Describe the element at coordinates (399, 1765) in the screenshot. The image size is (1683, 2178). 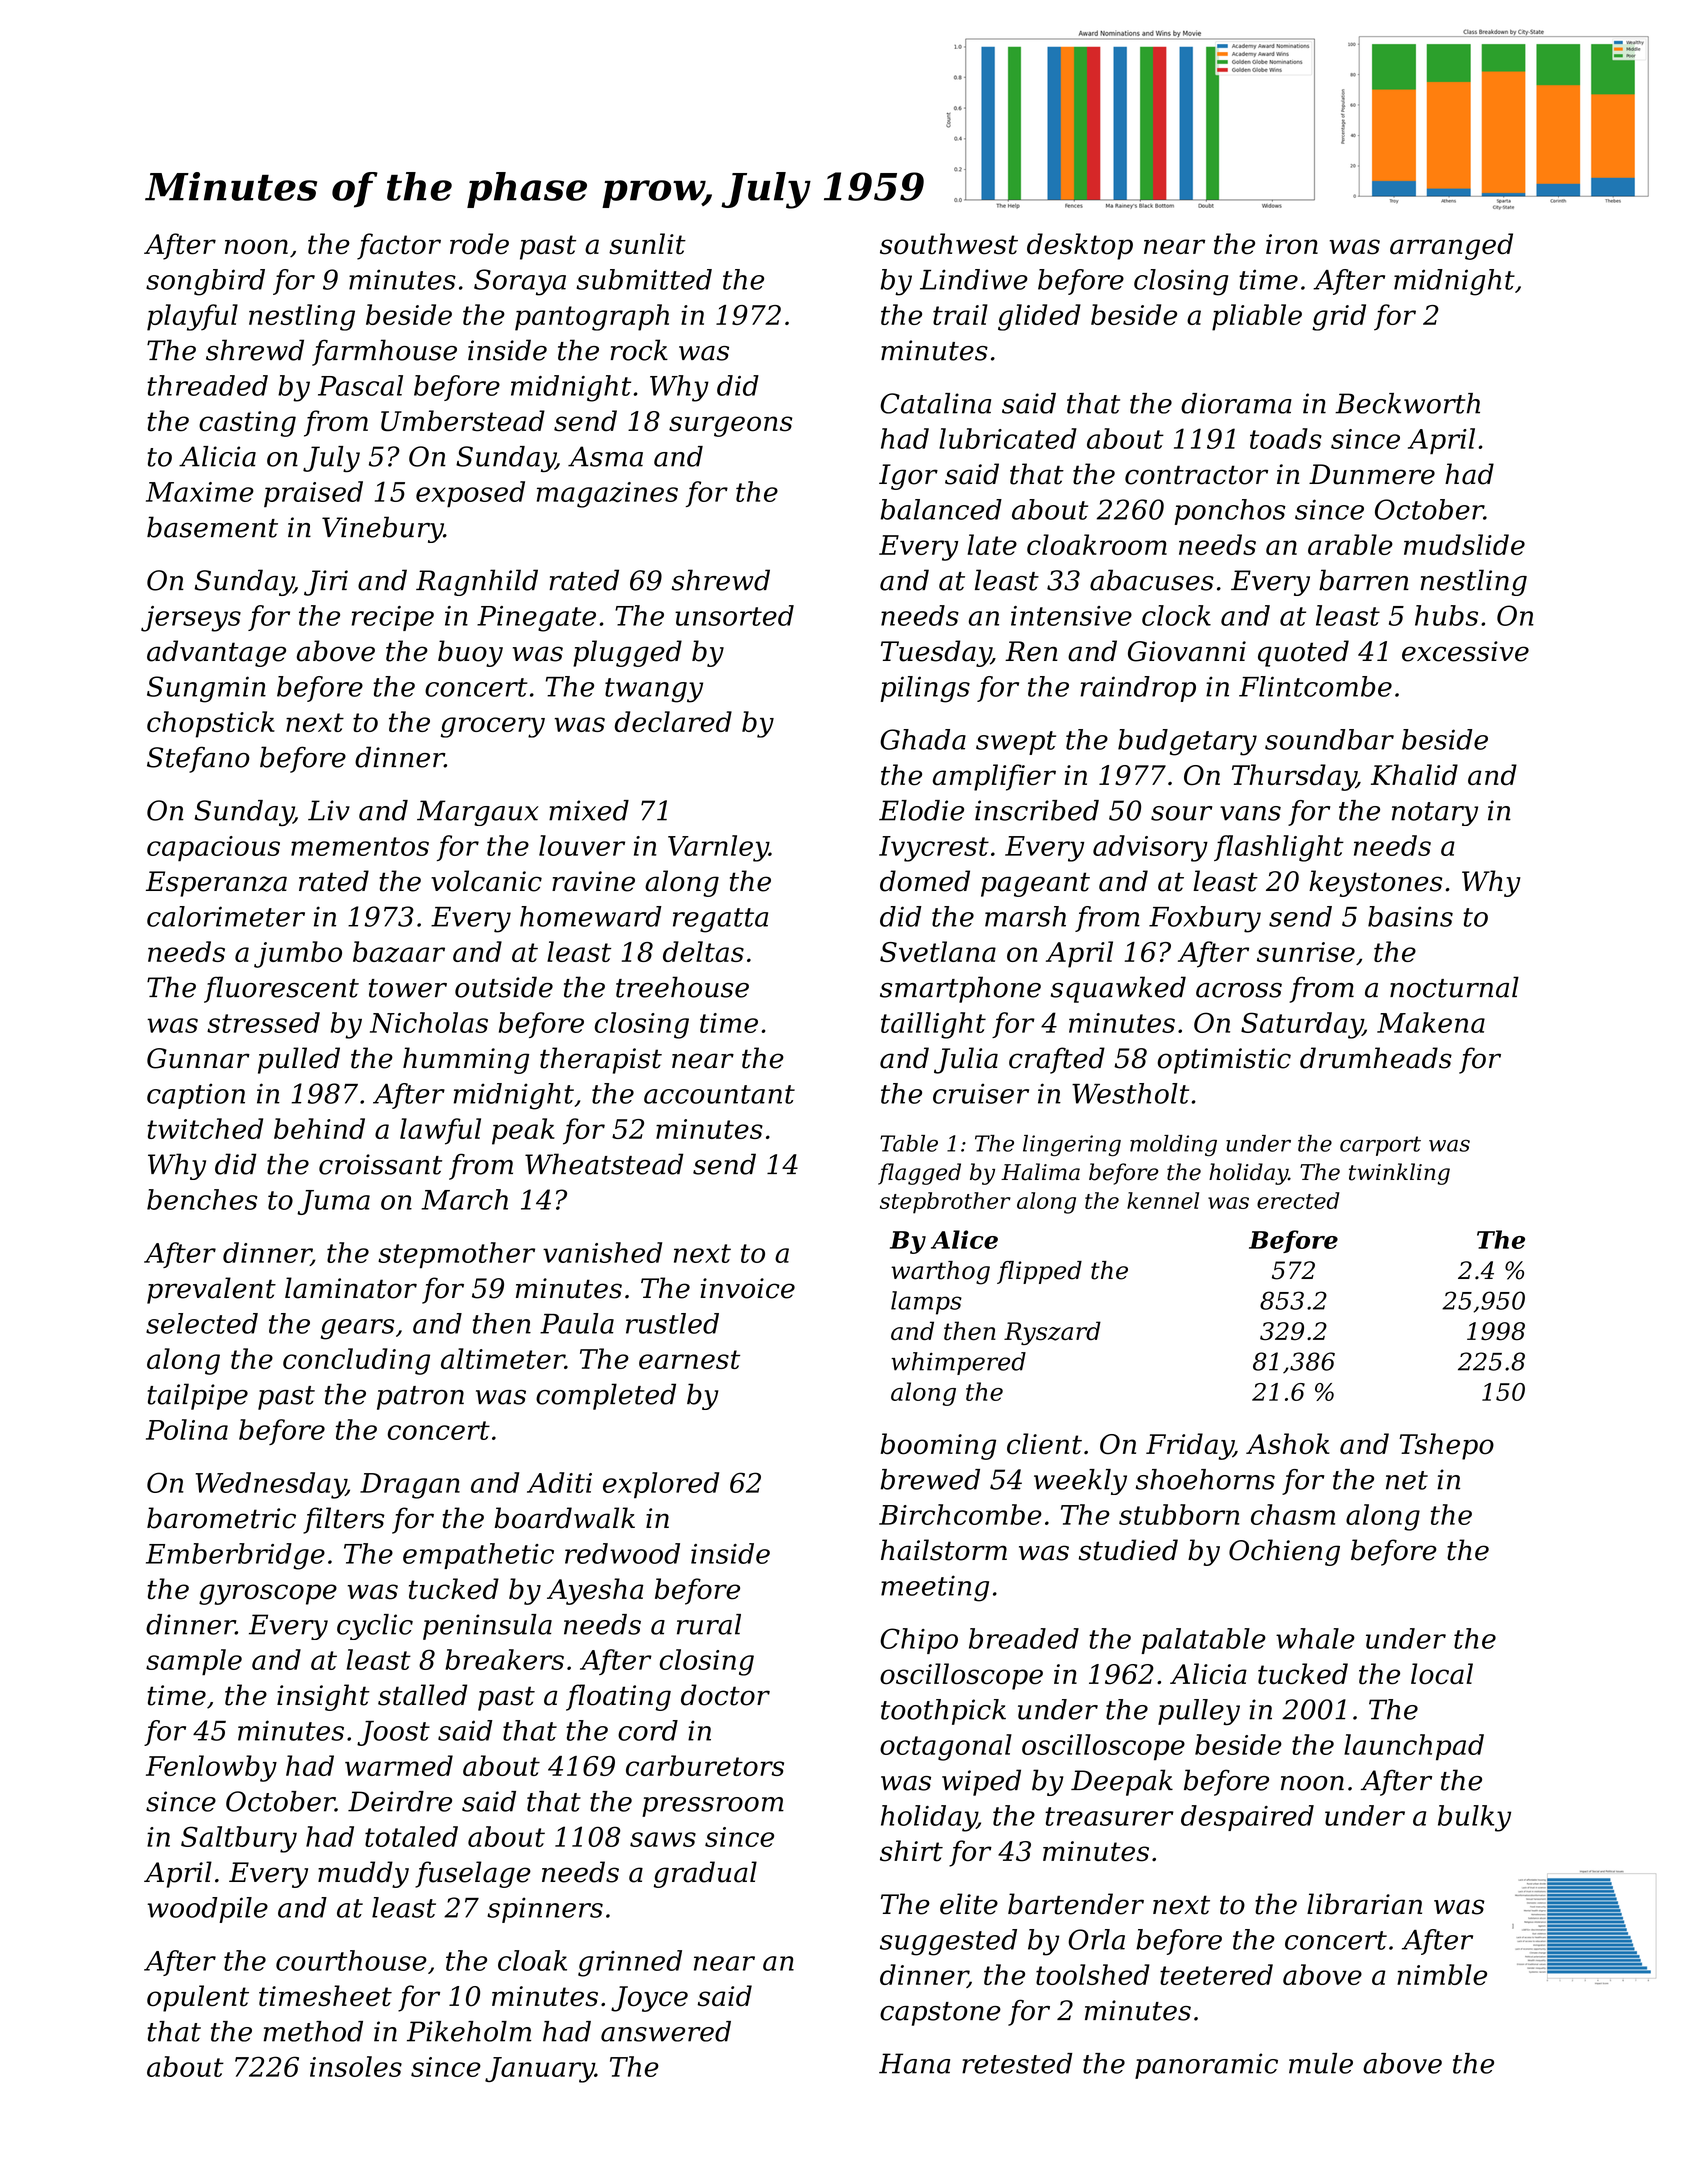
I see `warmed` at that location.
